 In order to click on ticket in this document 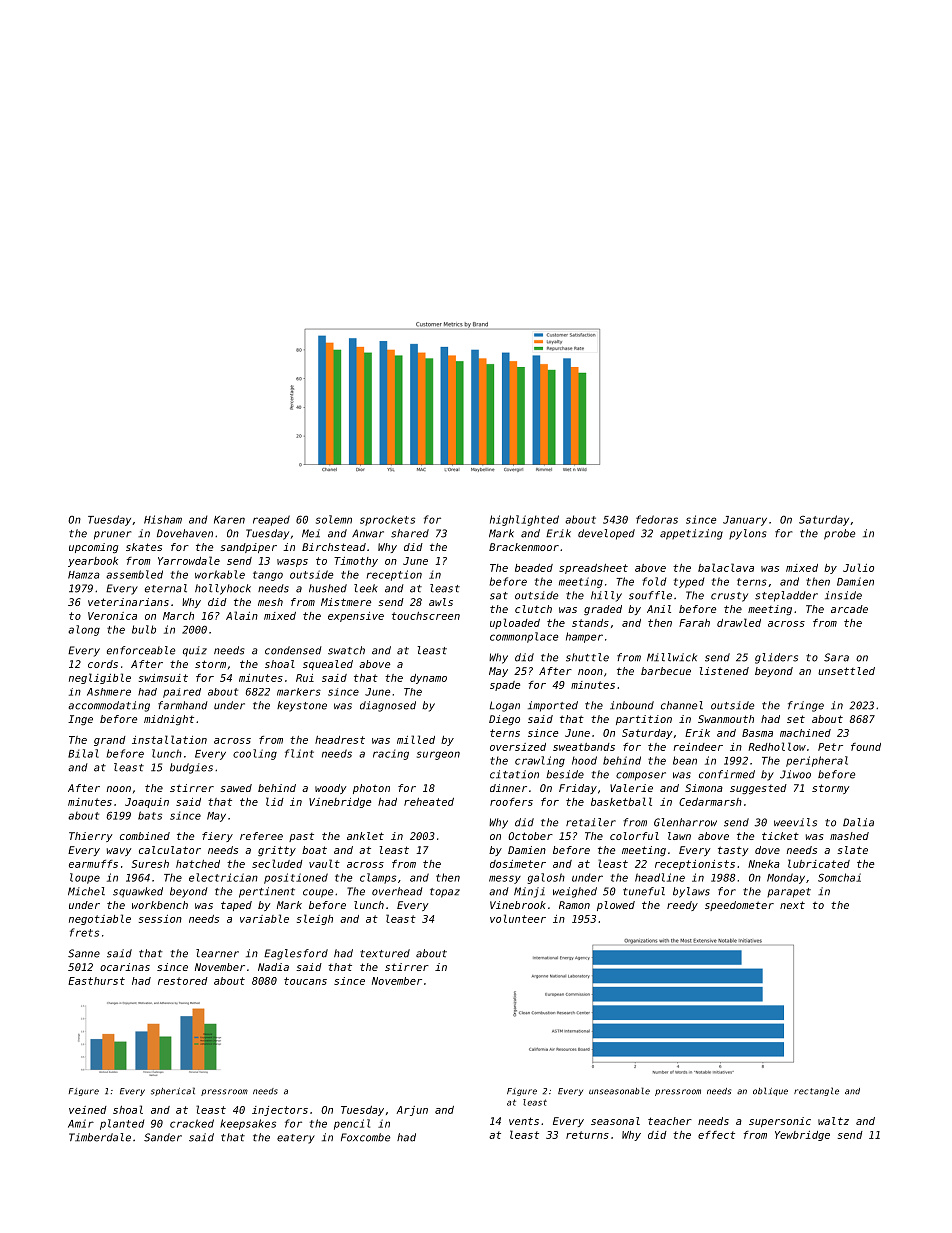, I will do `click(780, 836)`.
